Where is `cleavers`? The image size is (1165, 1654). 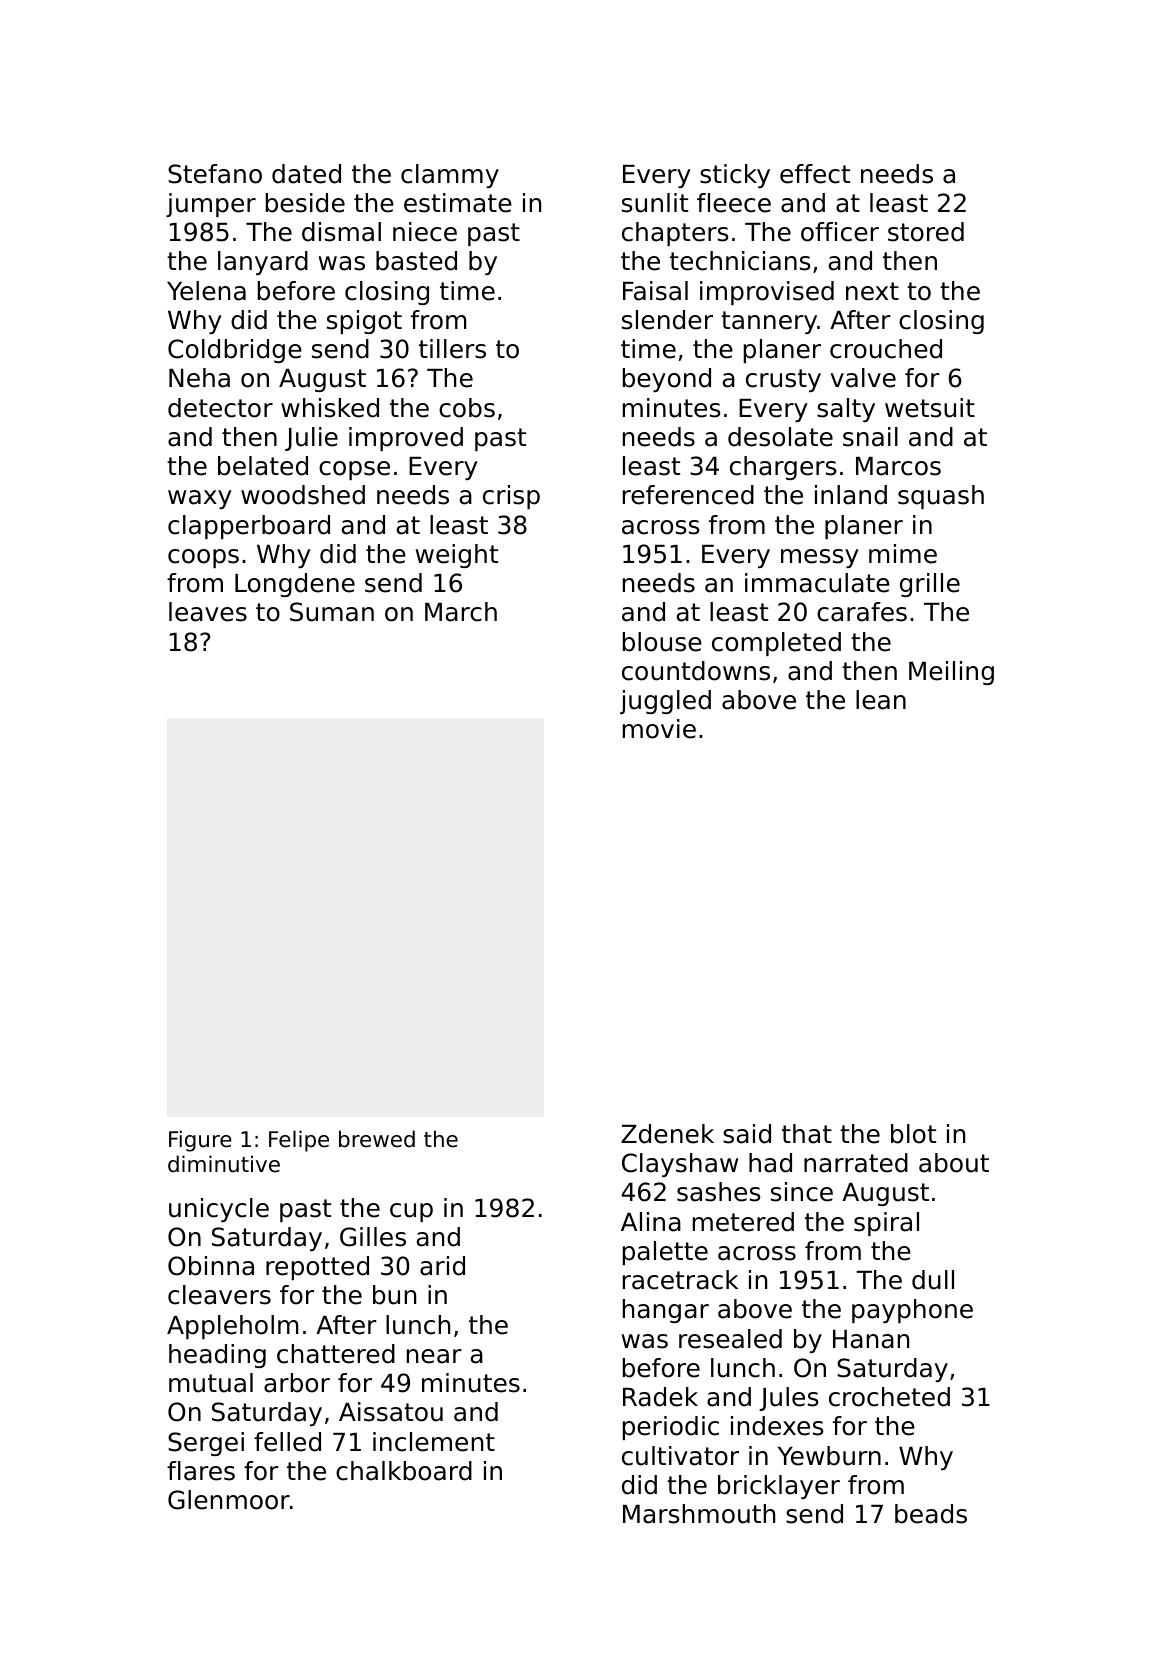
cleavers is located at coordinates (219, 1295).
